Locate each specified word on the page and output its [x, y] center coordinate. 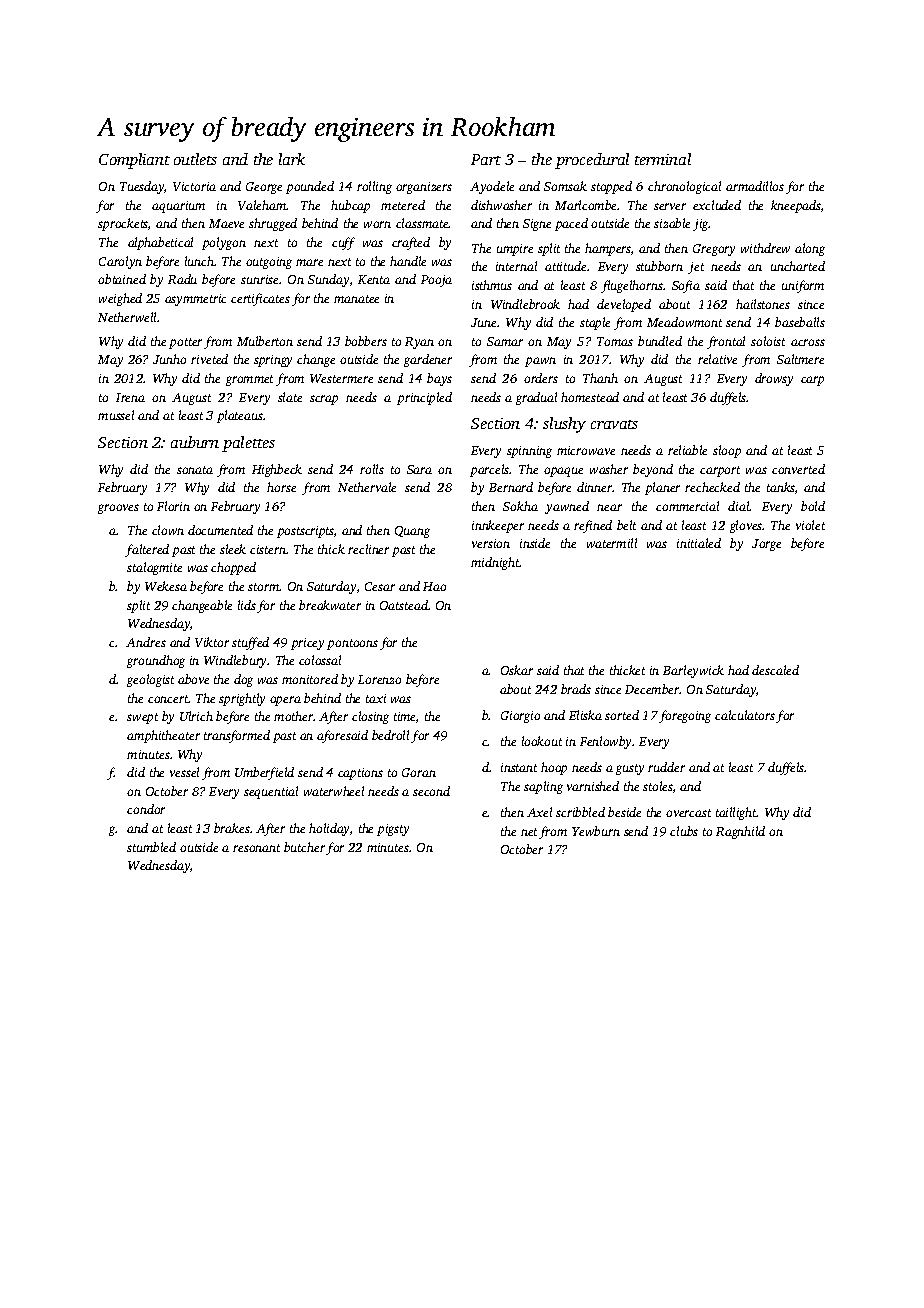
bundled [660, 341]
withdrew [765, 248]
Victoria [194, 186]
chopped [233, 568]
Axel [539, 812]
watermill [612, 543]
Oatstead [404, 605]
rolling [374, 187]
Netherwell [128, 317]
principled [424, 398]
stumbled [151, 847]
